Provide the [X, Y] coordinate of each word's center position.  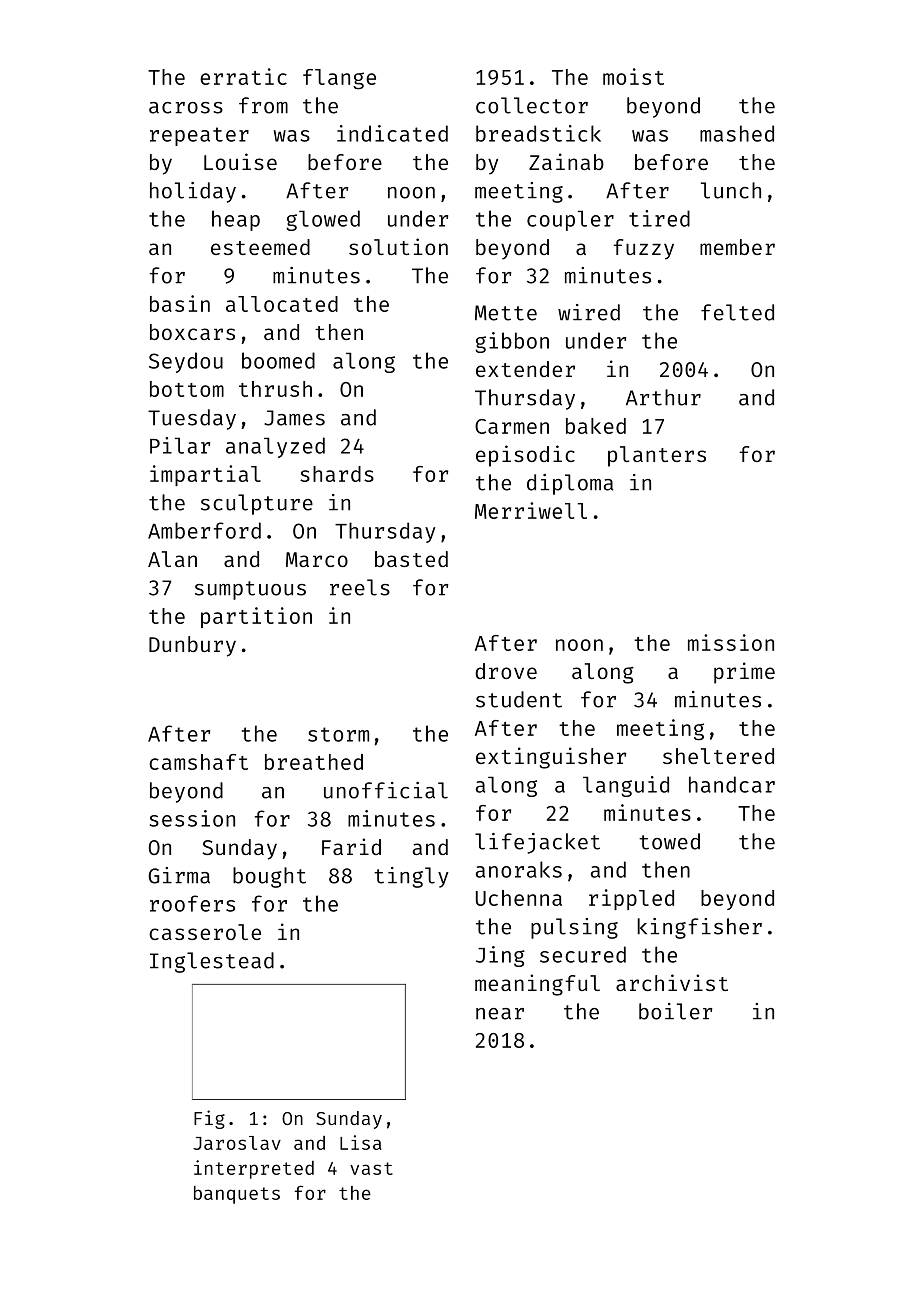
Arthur [663, 397]
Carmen [512, 426]
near [500, 1014]
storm [338, 734]
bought [269, 877]
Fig [209, 1119]
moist [633, 76]
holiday [193, 192]
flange [339, 79]
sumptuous [250, 590]
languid [626, 786]
